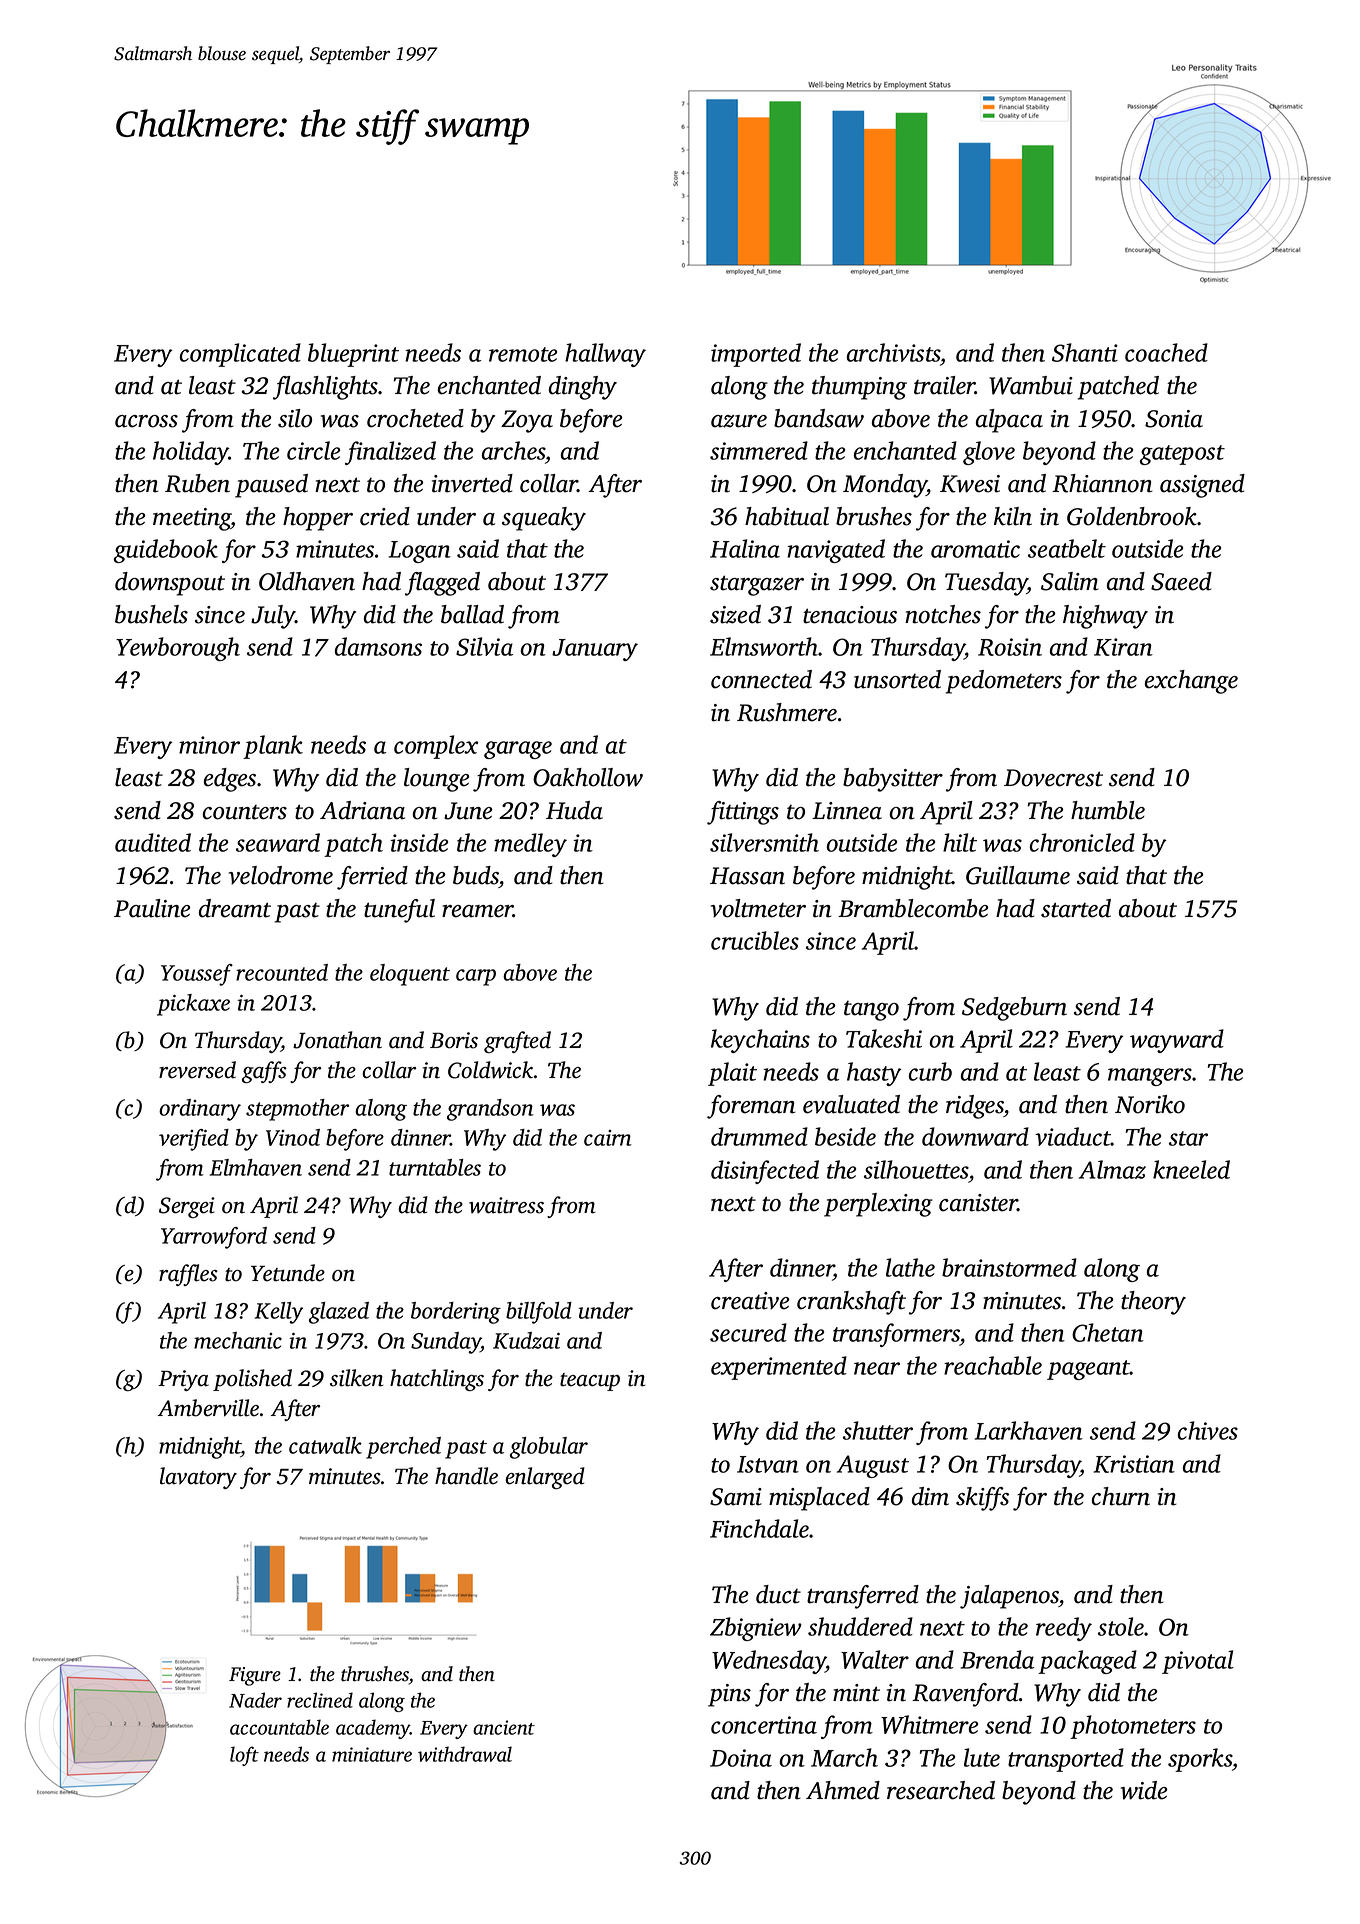  I want to click on stole, so click(1121, 1626).
